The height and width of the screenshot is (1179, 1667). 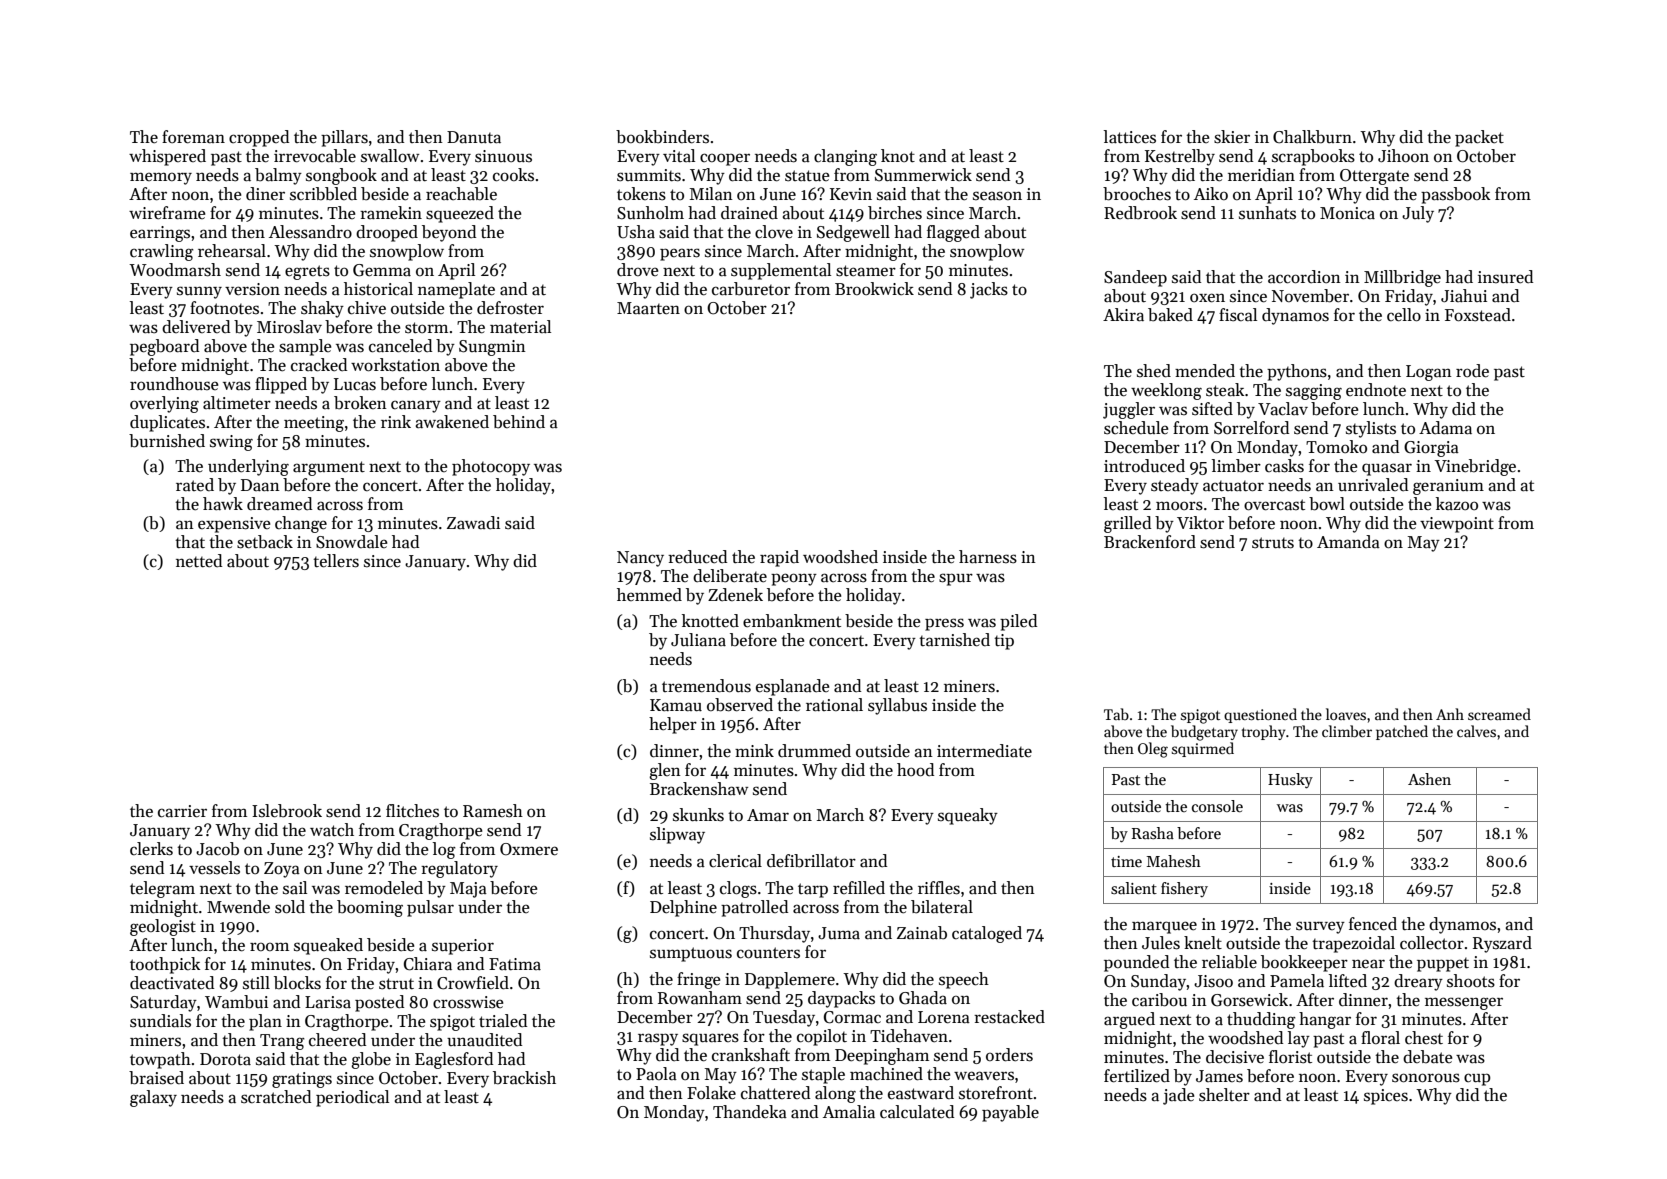 What do you see at coordinates (1374, 177) in the screenshot?
I see `Ottergate` at bounding box center [1374, 177].
